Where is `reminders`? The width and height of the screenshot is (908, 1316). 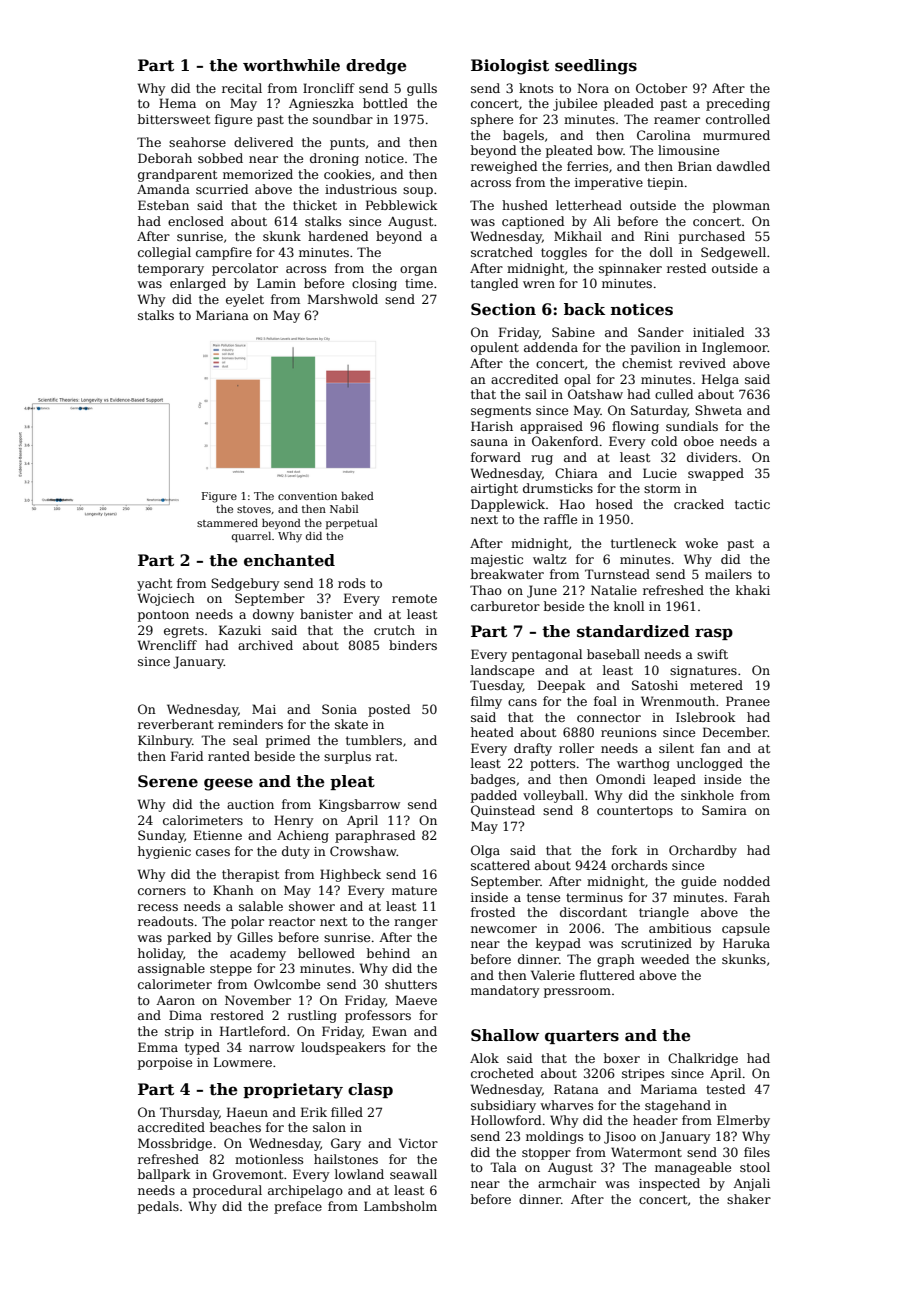
reminders is located at coordinates (250, 724).
